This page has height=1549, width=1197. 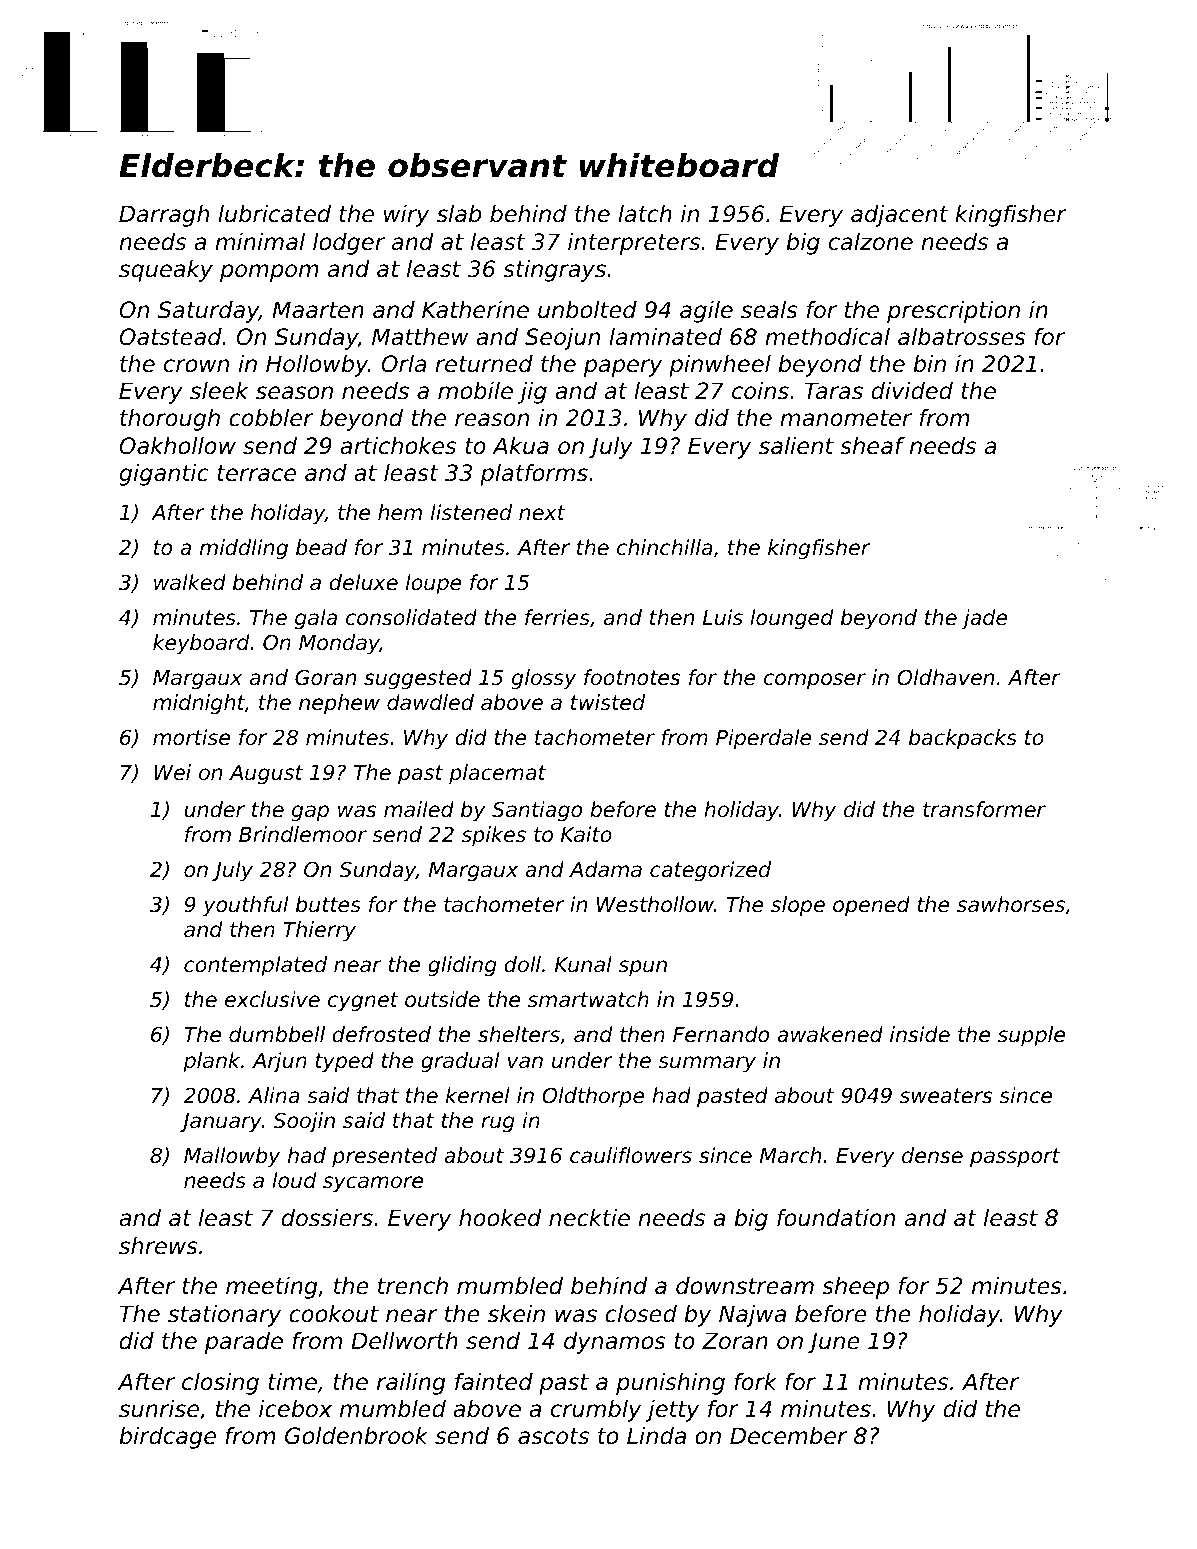 What do you see at coordinates (256, 473) in the page?
I see `terrace` at bounding box center [256, 473].
